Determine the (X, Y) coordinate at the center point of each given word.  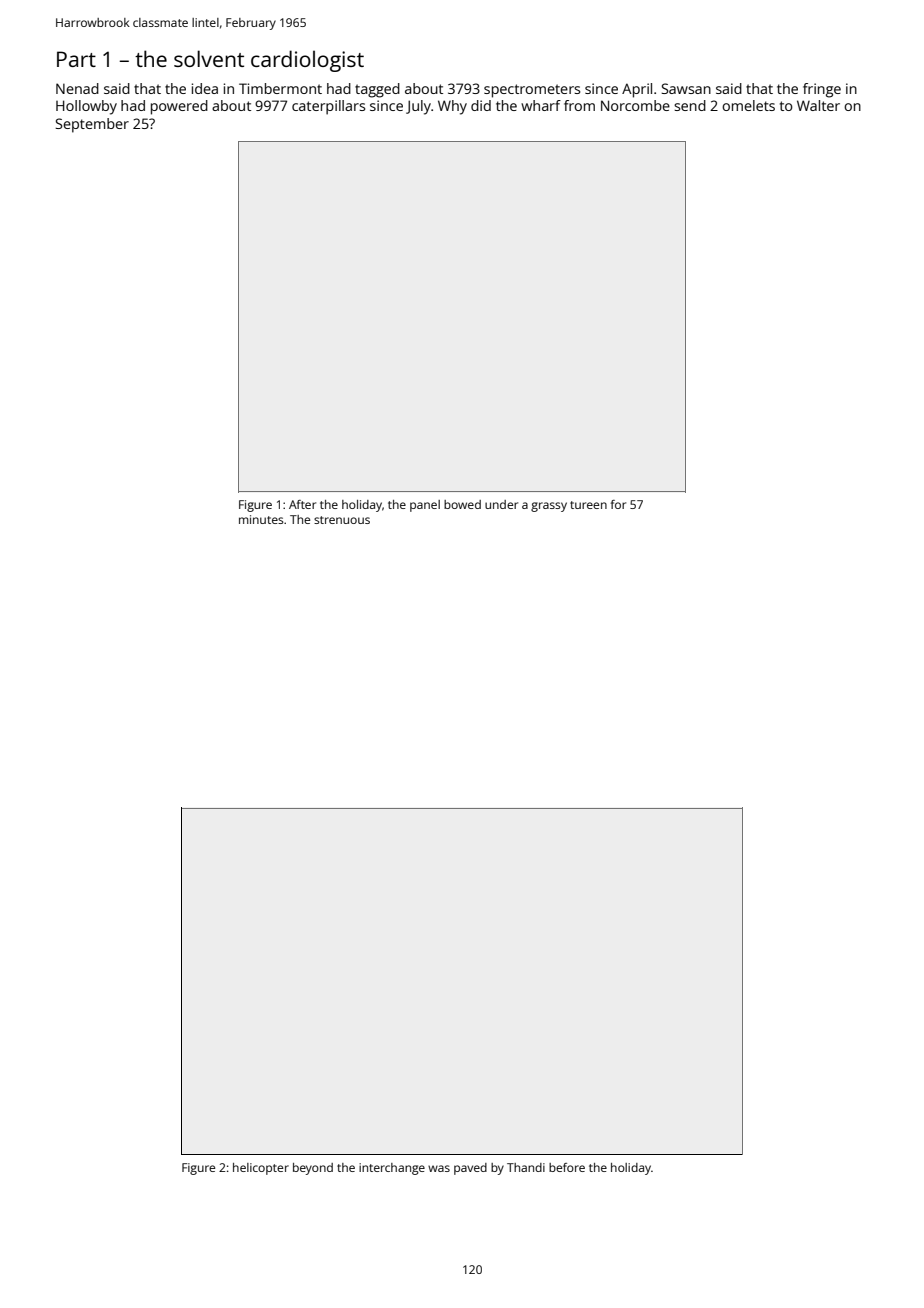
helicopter (261, 1169)
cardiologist (307, 61)
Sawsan (686, 88)
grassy (549, 507)
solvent (209, 58)
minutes (261, 519)
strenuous (342, 520)
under (501, 504)
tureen (588, 505)
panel (425, 506)
